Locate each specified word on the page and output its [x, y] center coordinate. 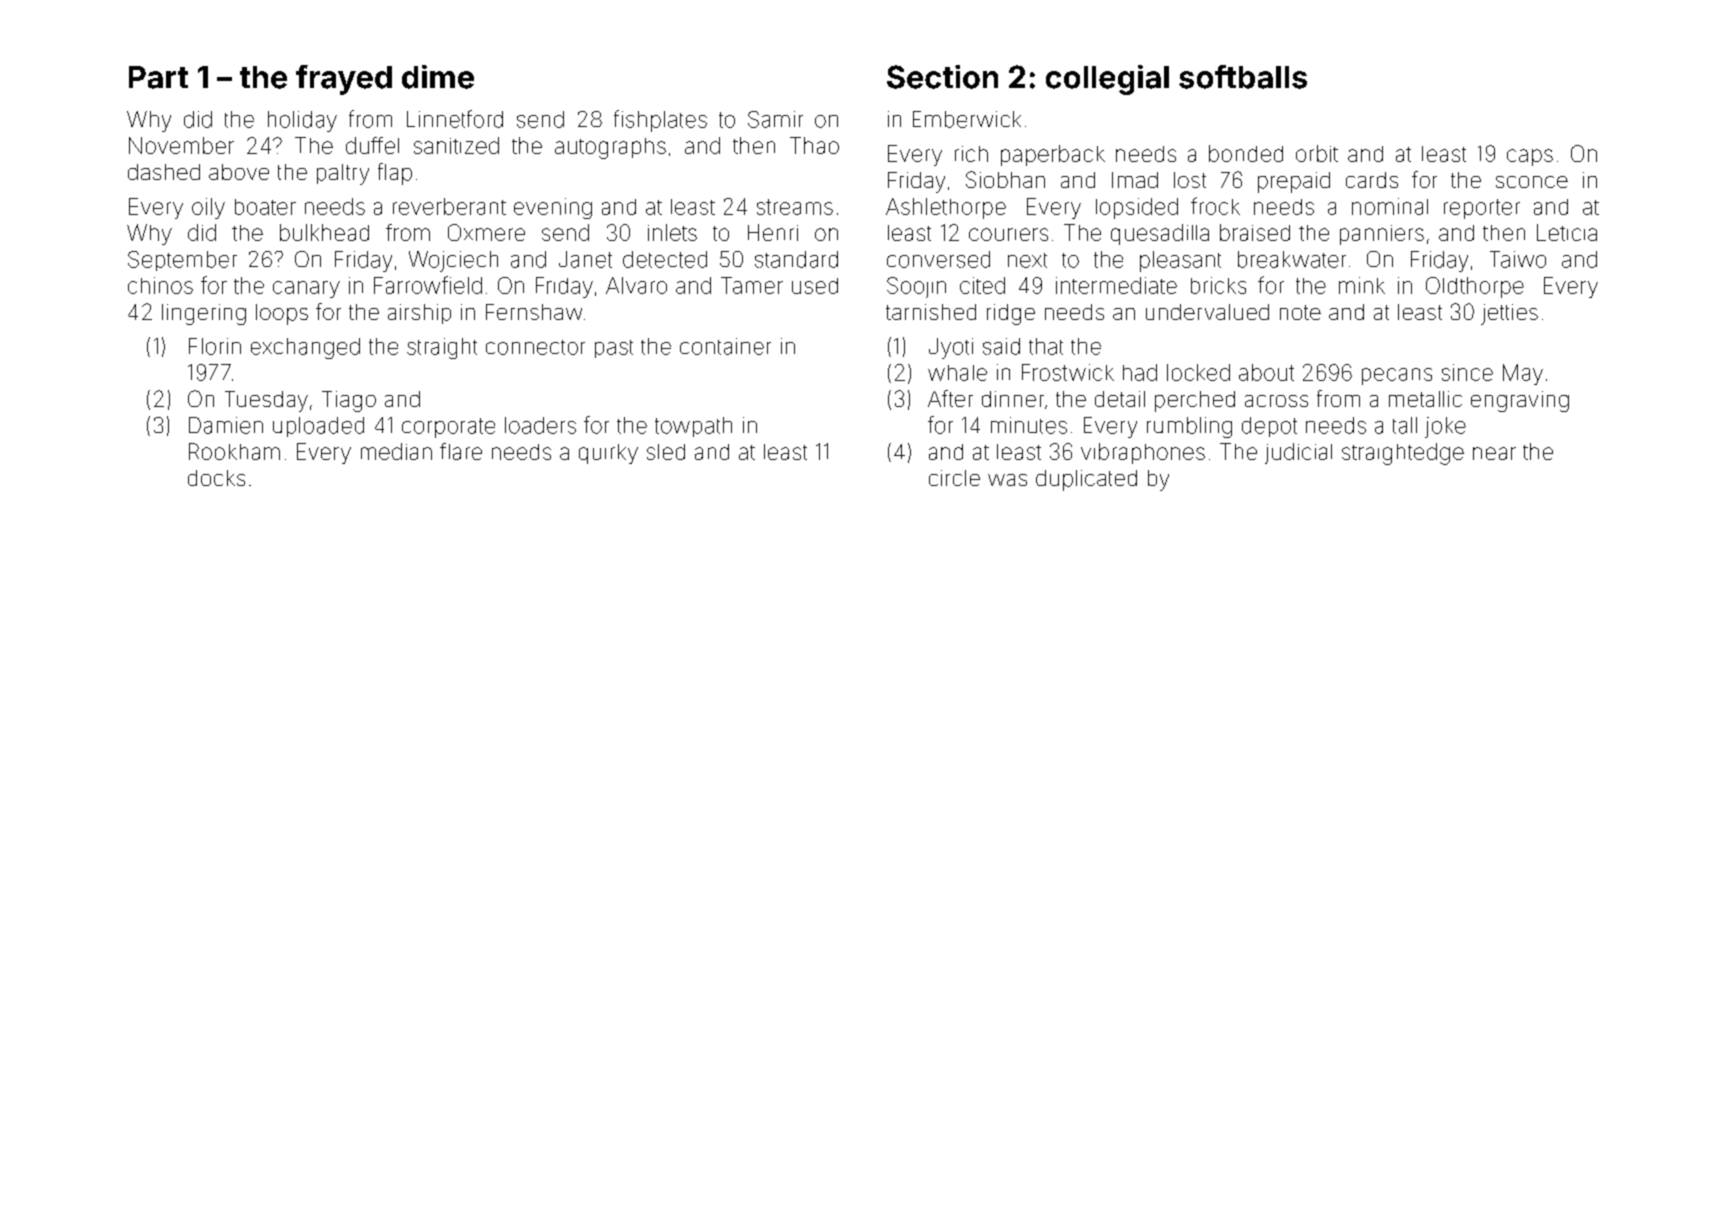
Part [158, 77]
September [182, 261]
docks [216, 478]
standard [796, 259]
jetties [1509, 314]
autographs [610, 148]
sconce [1532, 182]
